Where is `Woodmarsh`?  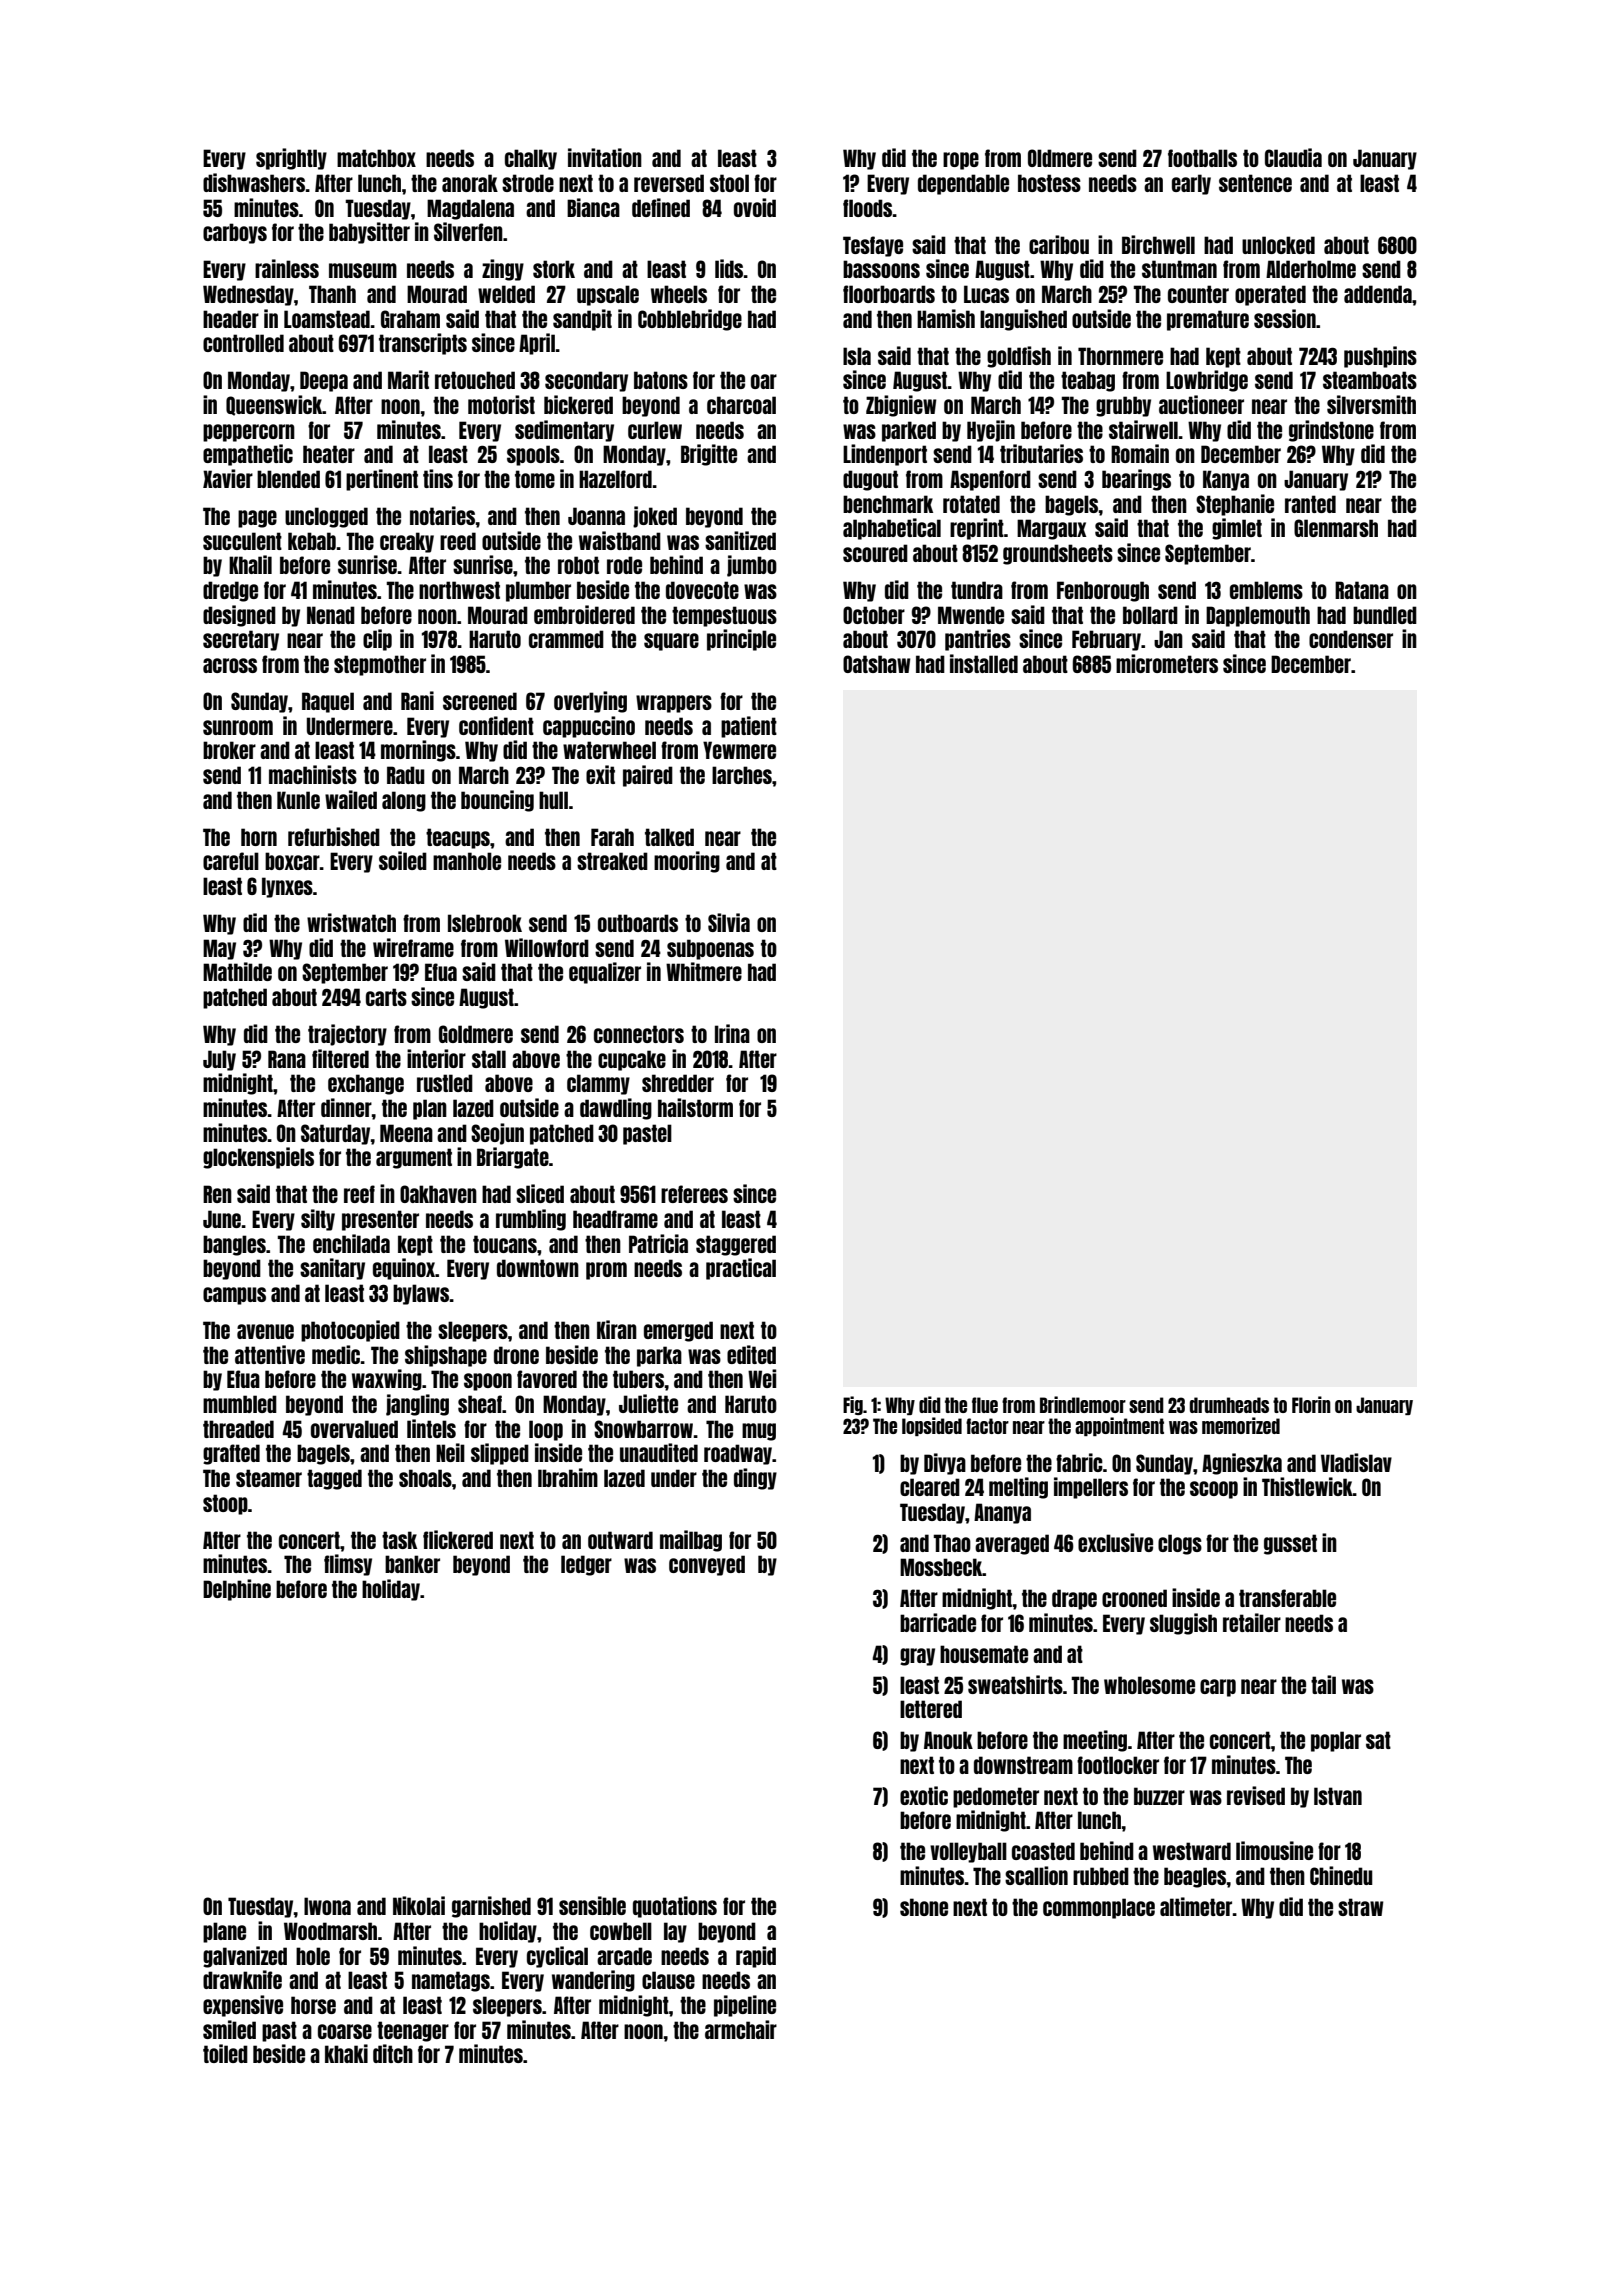
Woodmarsh is located at coordinates (330, 1931).
